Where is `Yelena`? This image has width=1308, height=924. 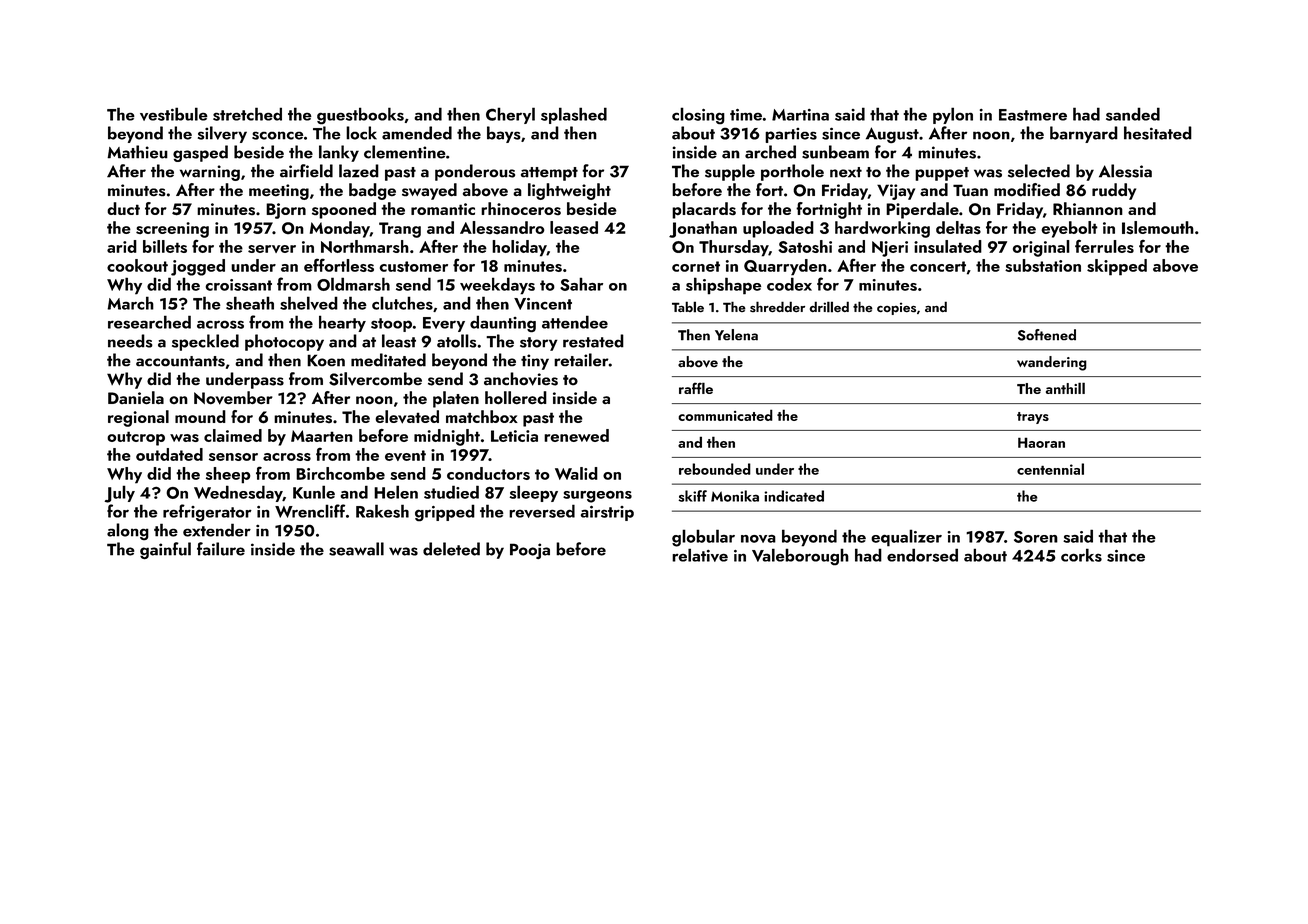
Yelena is located at coordinates (736, 335).
